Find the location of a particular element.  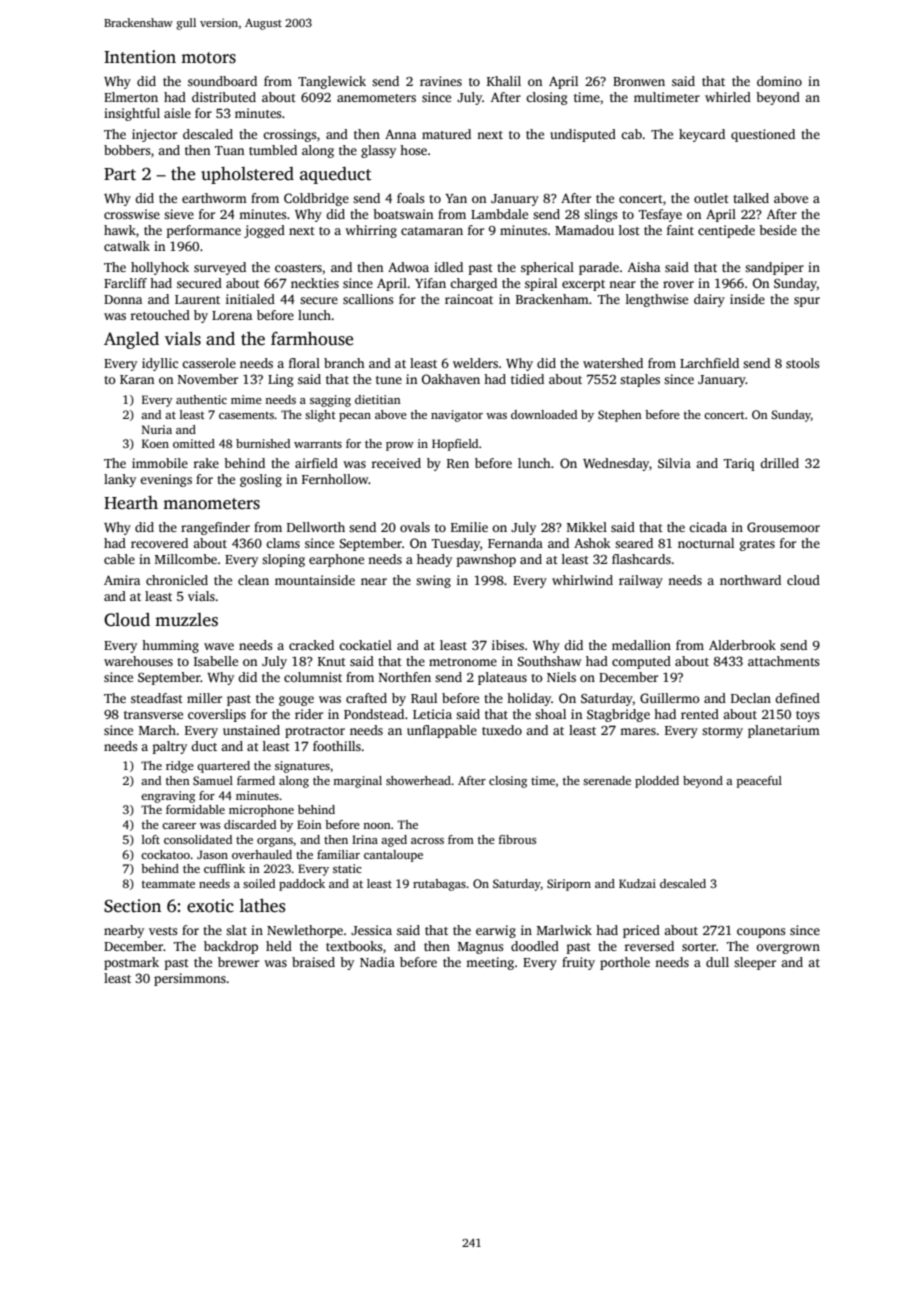

motors is located at coordinates (208, 58).
